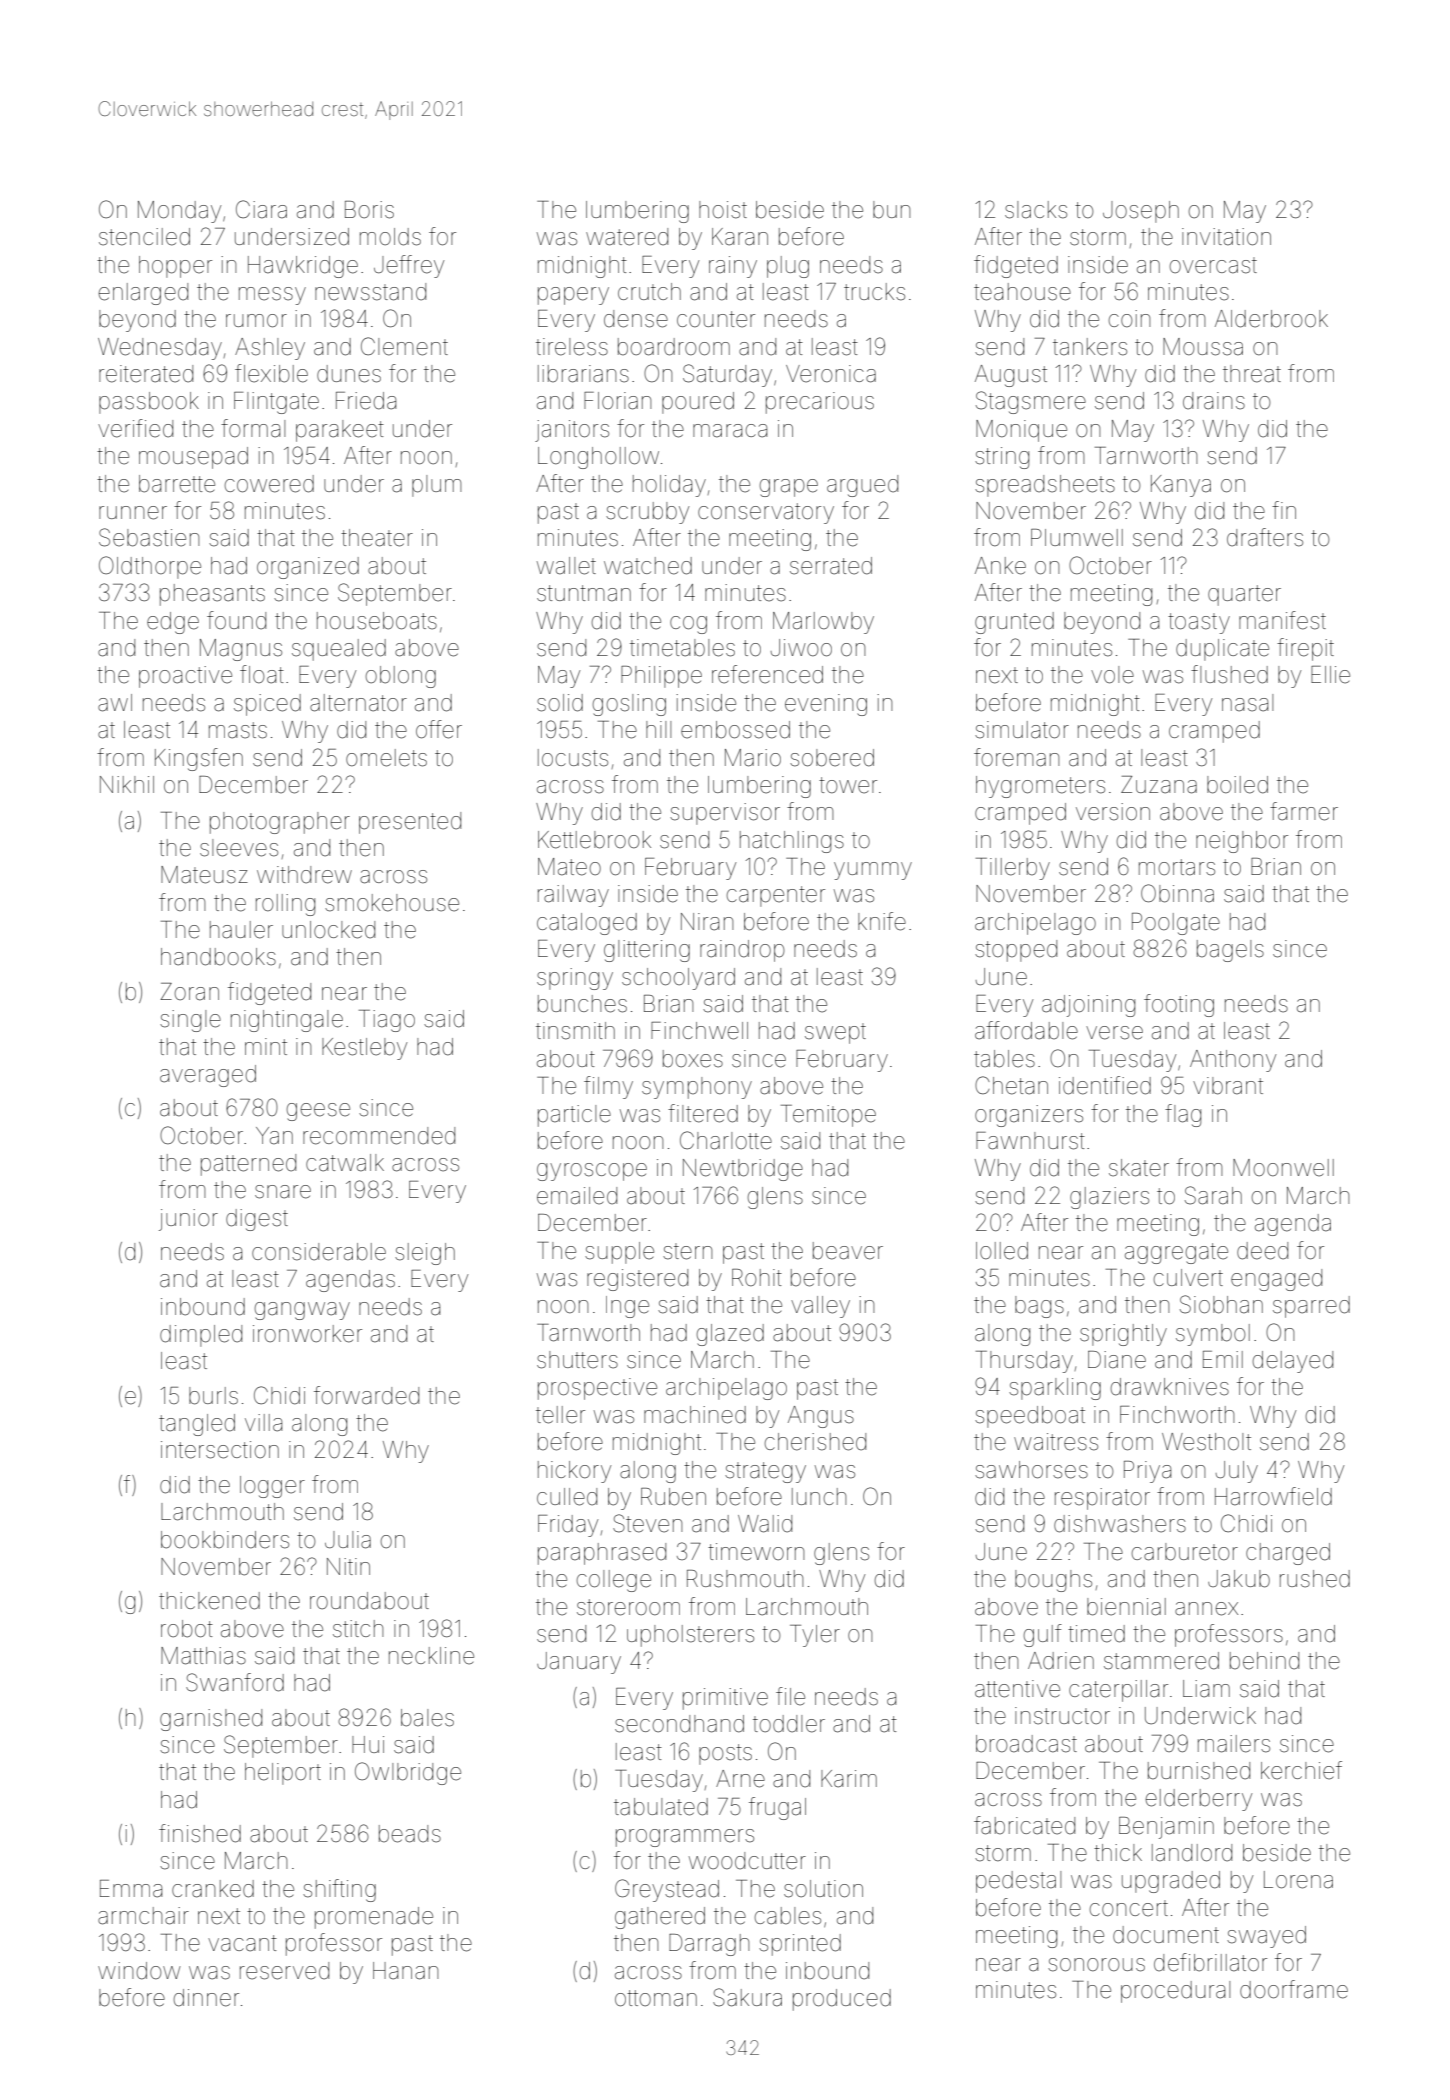 The width and height of the screenshot is (1450, 2100). What do you see at coordinates (767, 674) in the screenshot?
I see `referenced` at bounding box center [767, 674].
